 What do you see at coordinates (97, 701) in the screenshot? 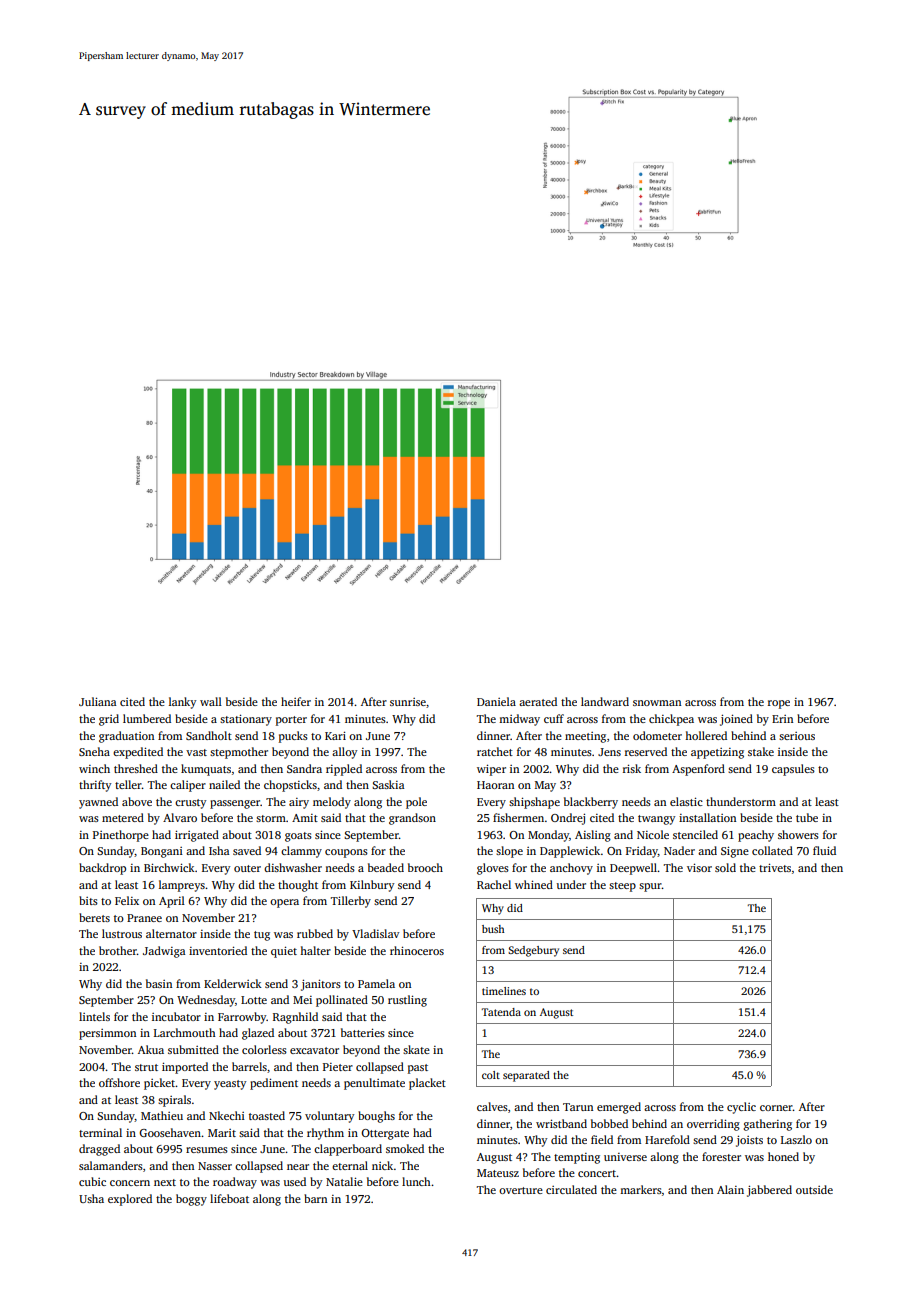
I see `Juliana` at bounding box center [97, 701].
